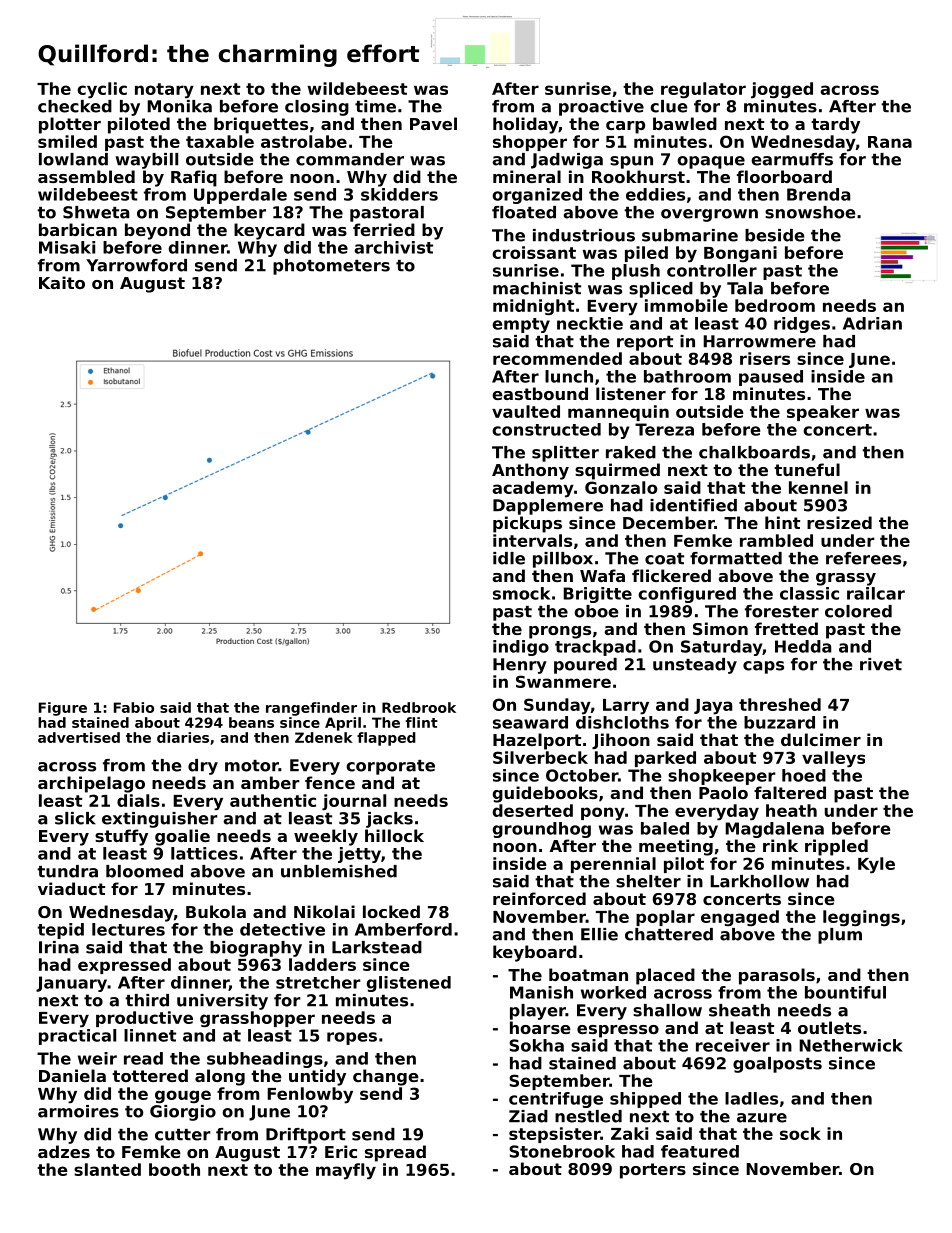 The height and width of the screenshot is (1233, 952). I want to click on booth, so click(174, 1169).
